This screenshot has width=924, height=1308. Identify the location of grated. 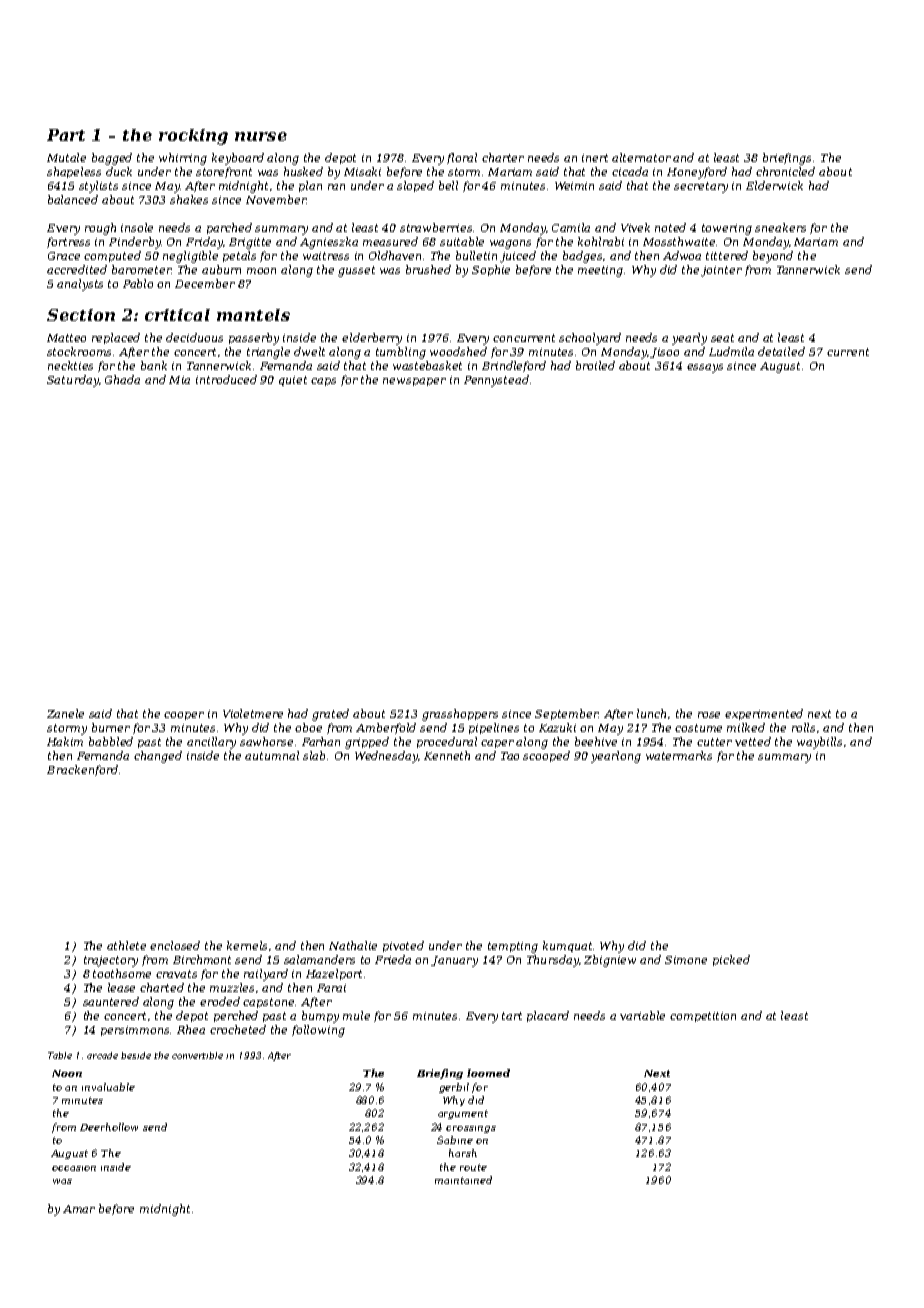
(330, 715).
